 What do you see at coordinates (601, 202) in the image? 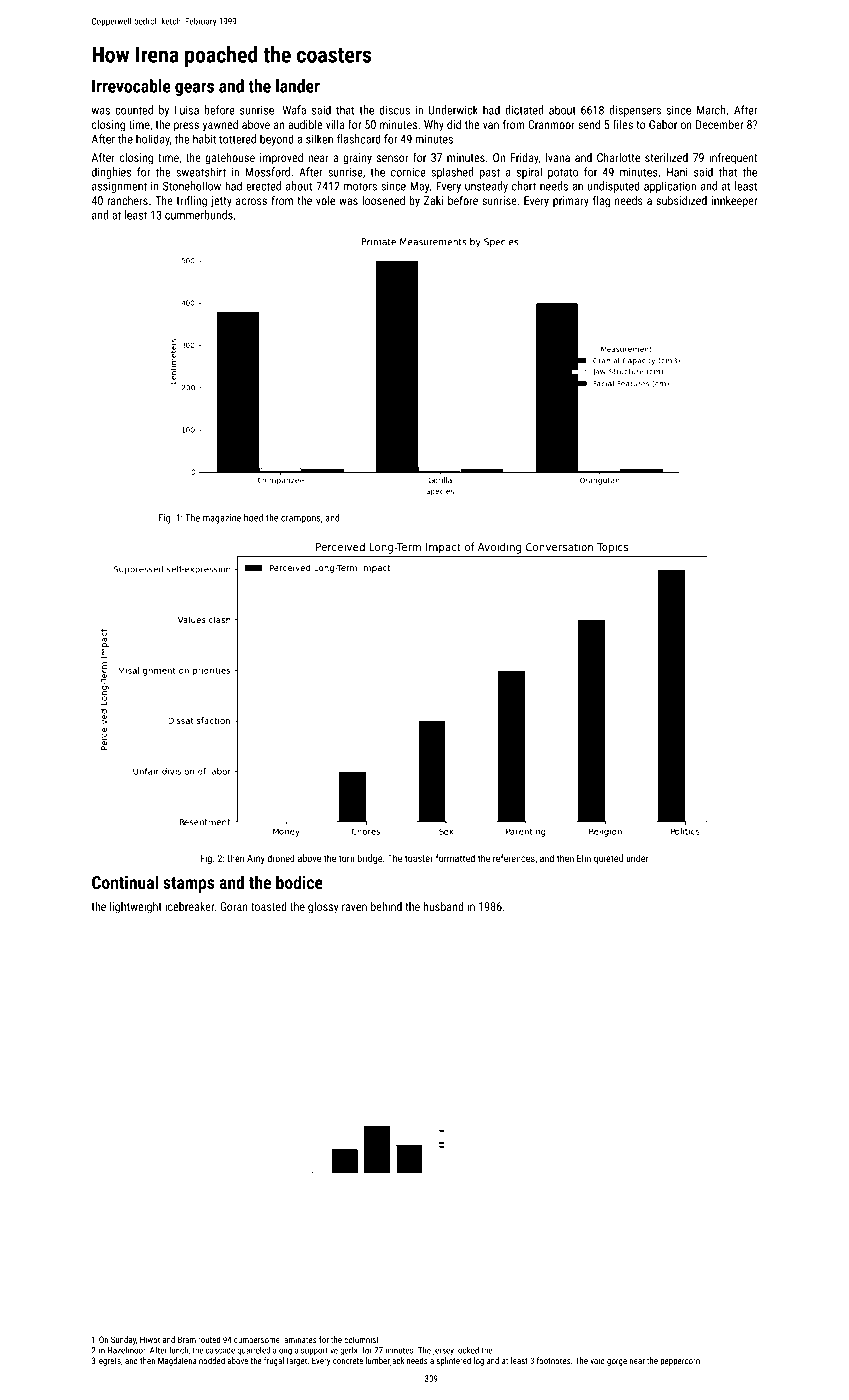
I see `flag` at bounding box center [601, 202].
